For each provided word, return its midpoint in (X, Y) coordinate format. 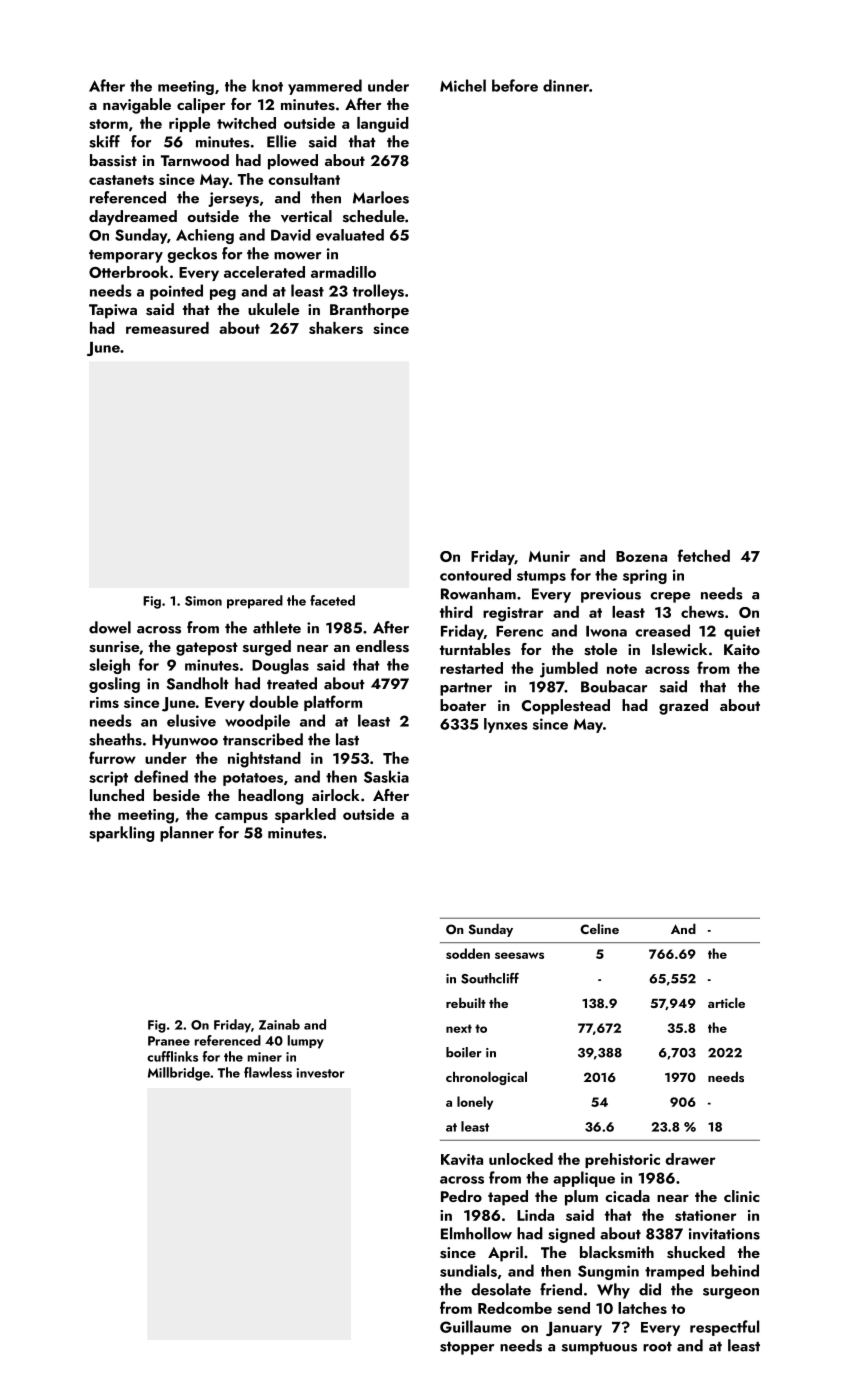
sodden (468, 953)
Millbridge (179, 1074)
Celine (599, 928)
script (108, 778)
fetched (704, 555)
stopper (467, 1348)
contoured (475, 574)
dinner (566, 85)
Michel (463, 85)
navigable (137, 106)
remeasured (167, 328)
